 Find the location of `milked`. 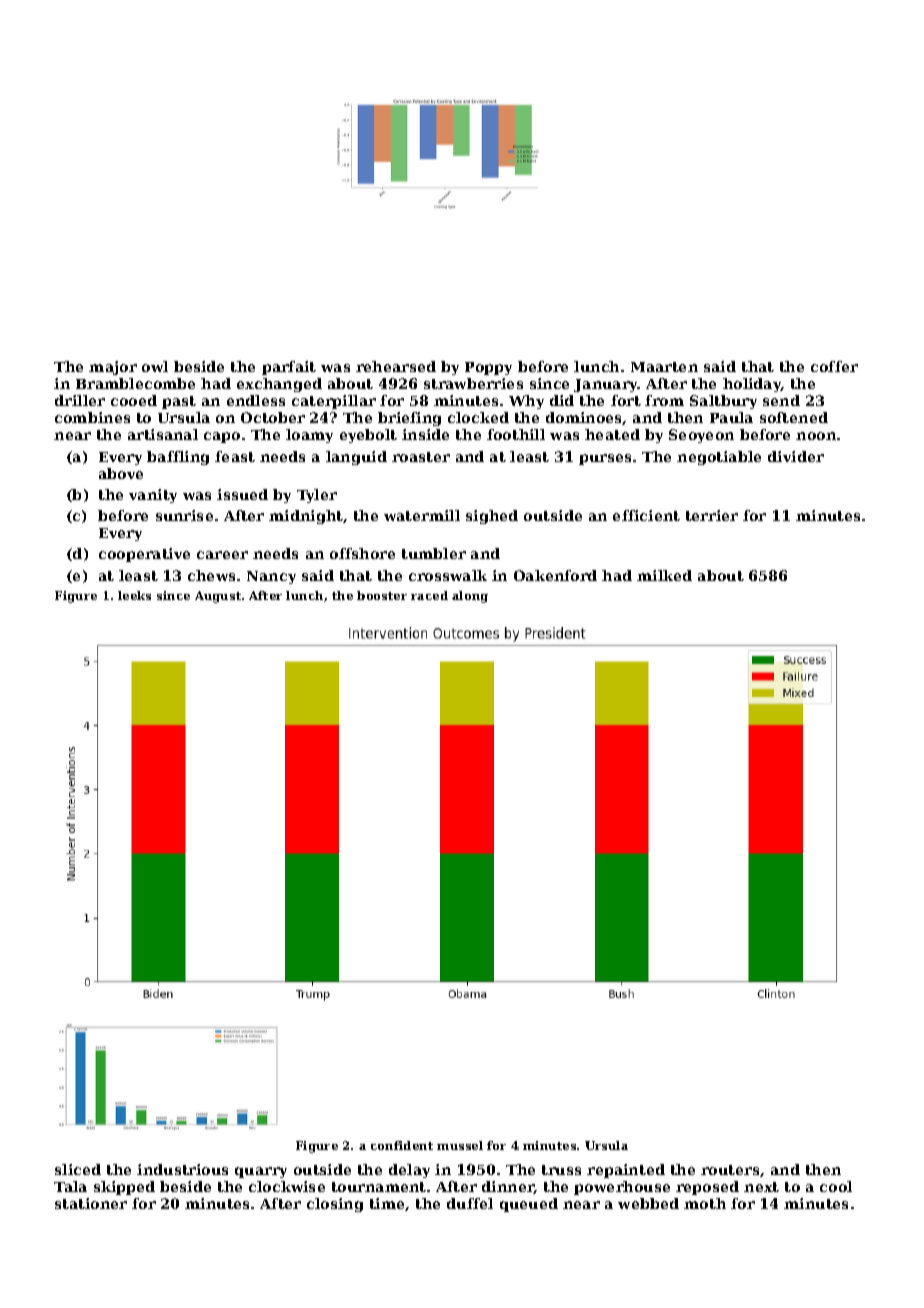

milked is located at coordinates (664, 575).
